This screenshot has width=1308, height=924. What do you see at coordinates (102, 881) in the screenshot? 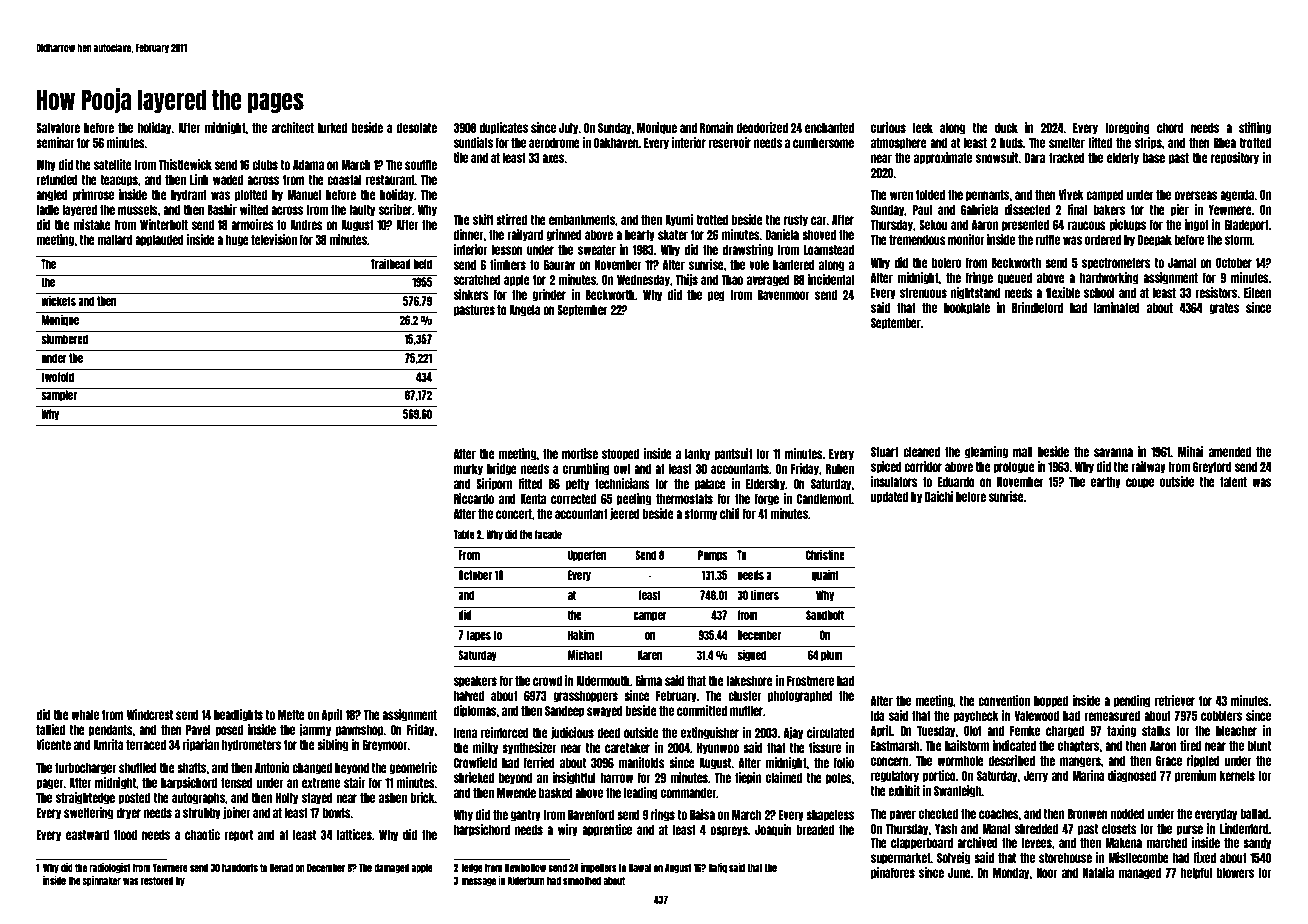
I see `spinnaker` at bounding box center [102, 881].
